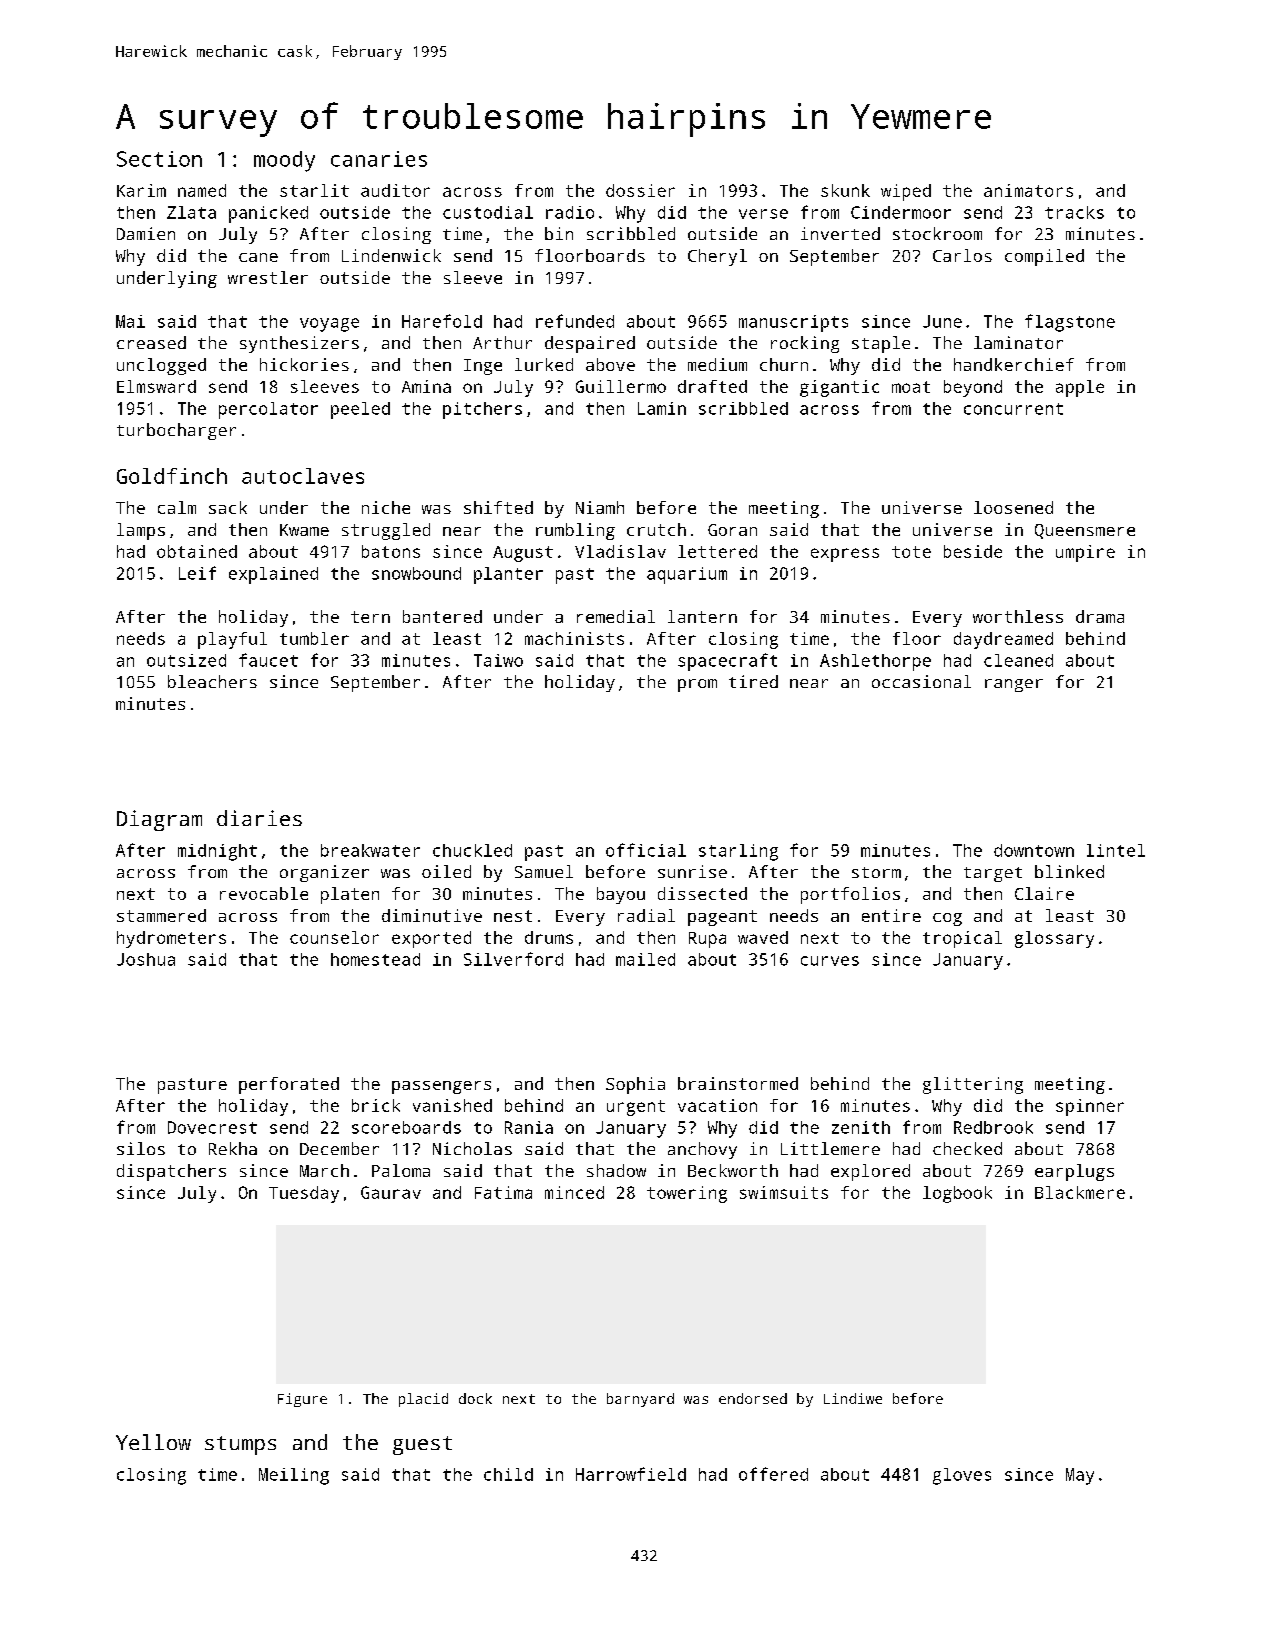 The image size is (1262, 1633). I want to click on diaries, so click(259, 818).
